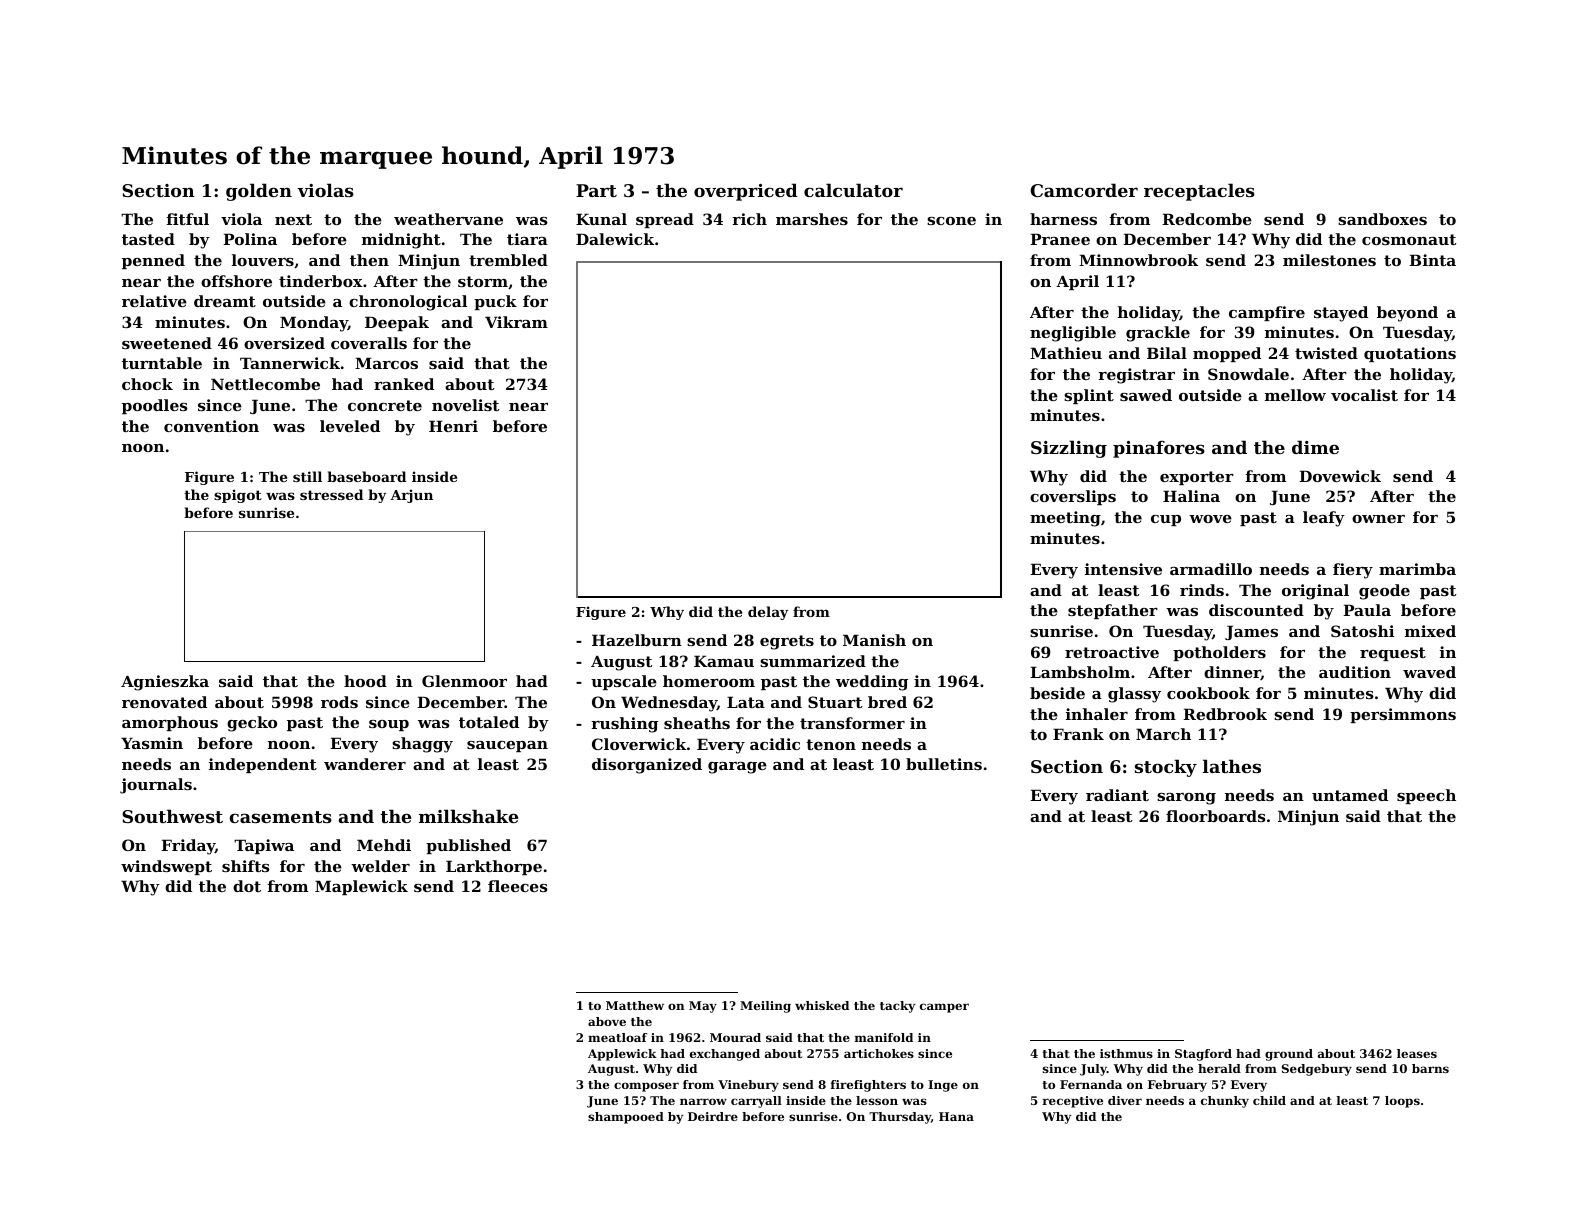 The height and width of the document is (1219, 1578). Describe the element at coordinates (1210, 519) in the document. I see `wove` at that location.
